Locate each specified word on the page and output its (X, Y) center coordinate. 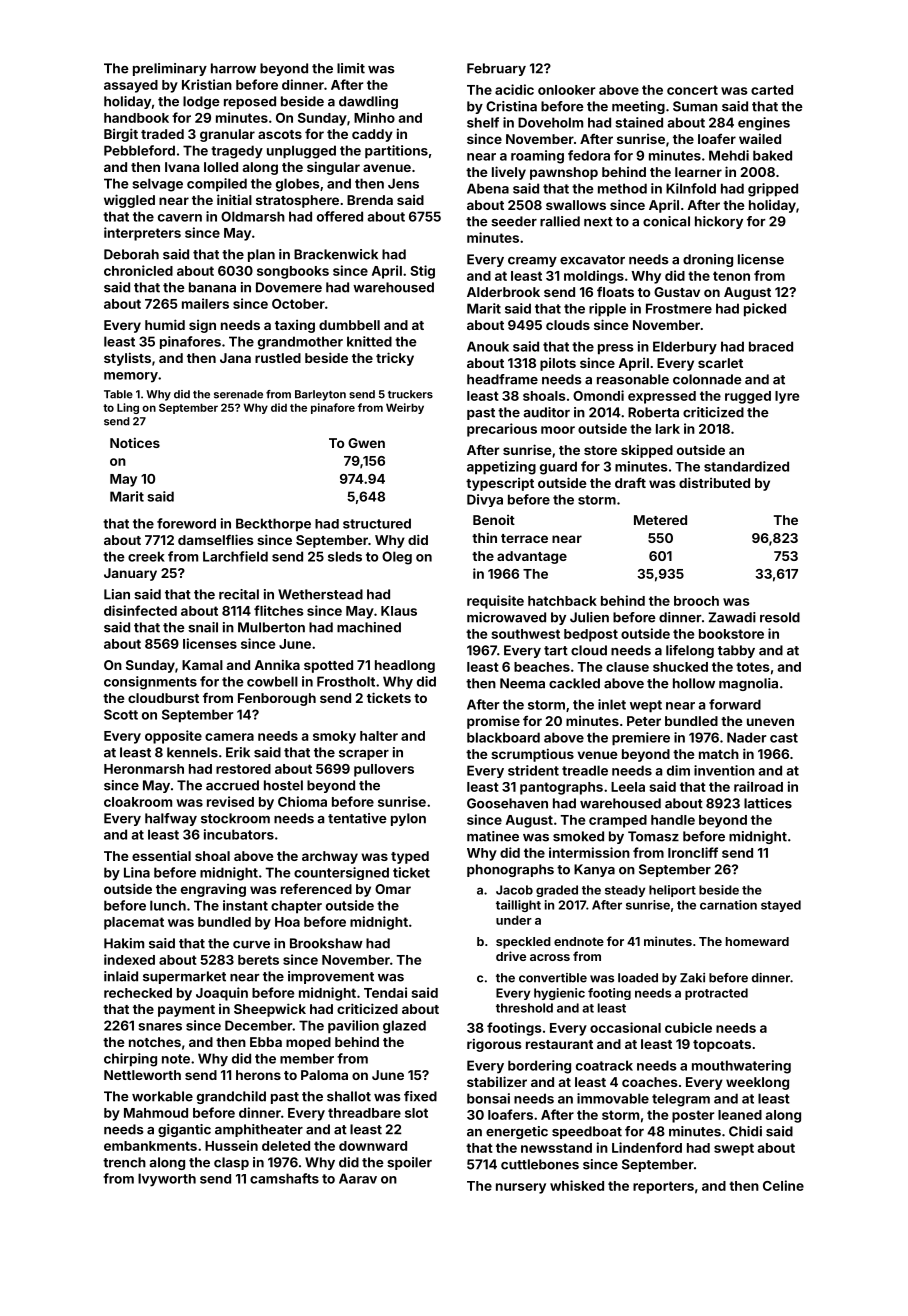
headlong (405, 666)
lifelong (690, 651)
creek (146, 556)
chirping (130, 1060)
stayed (781, 906)
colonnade (707, 379)
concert (692, 90)
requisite (495, 602)
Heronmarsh (144, 769)
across (550, 957)
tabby (736, 651)
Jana (235, 358)
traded (162, 134)
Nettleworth (142, 1075)
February (496, 69)
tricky (395, 359)
